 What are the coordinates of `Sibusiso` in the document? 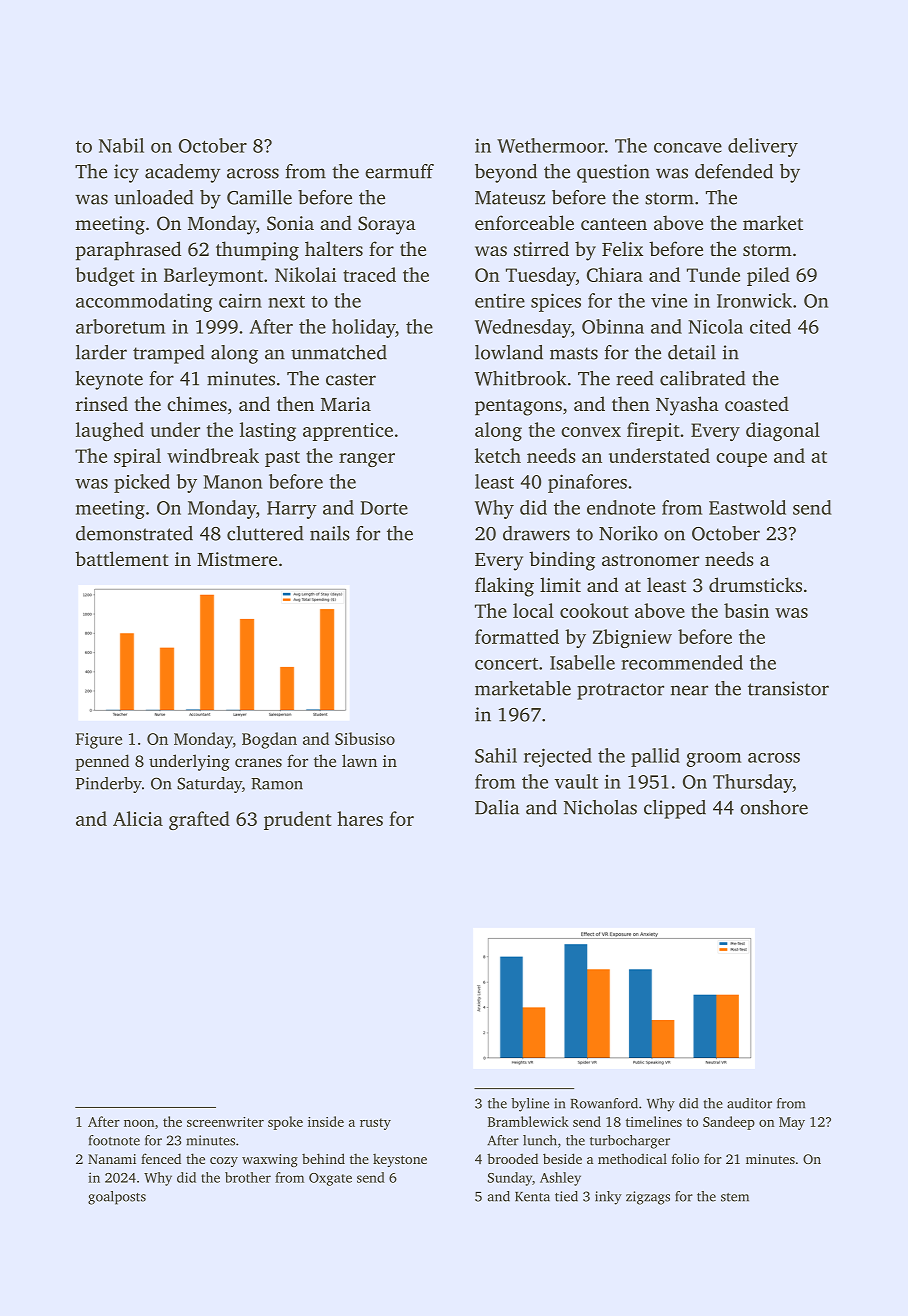 It's located at (365, 738).
